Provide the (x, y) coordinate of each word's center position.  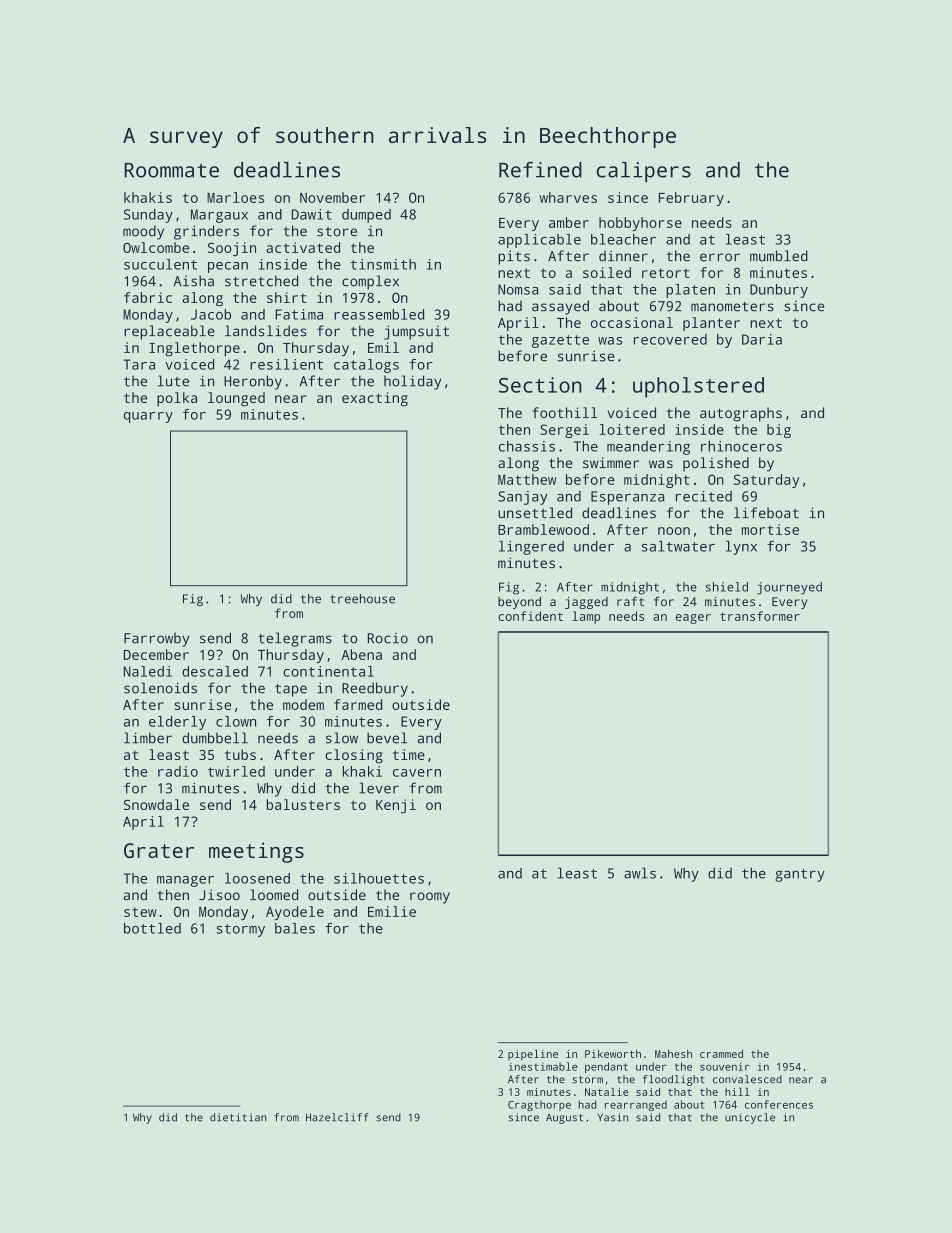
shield (727, 587)
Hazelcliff (337, 1117)
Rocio (388, 638)
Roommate (171, 170)
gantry (800, 875)
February (691, 199)
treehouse (362, 599)
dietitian (238, 1117)
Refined (540, 170)
